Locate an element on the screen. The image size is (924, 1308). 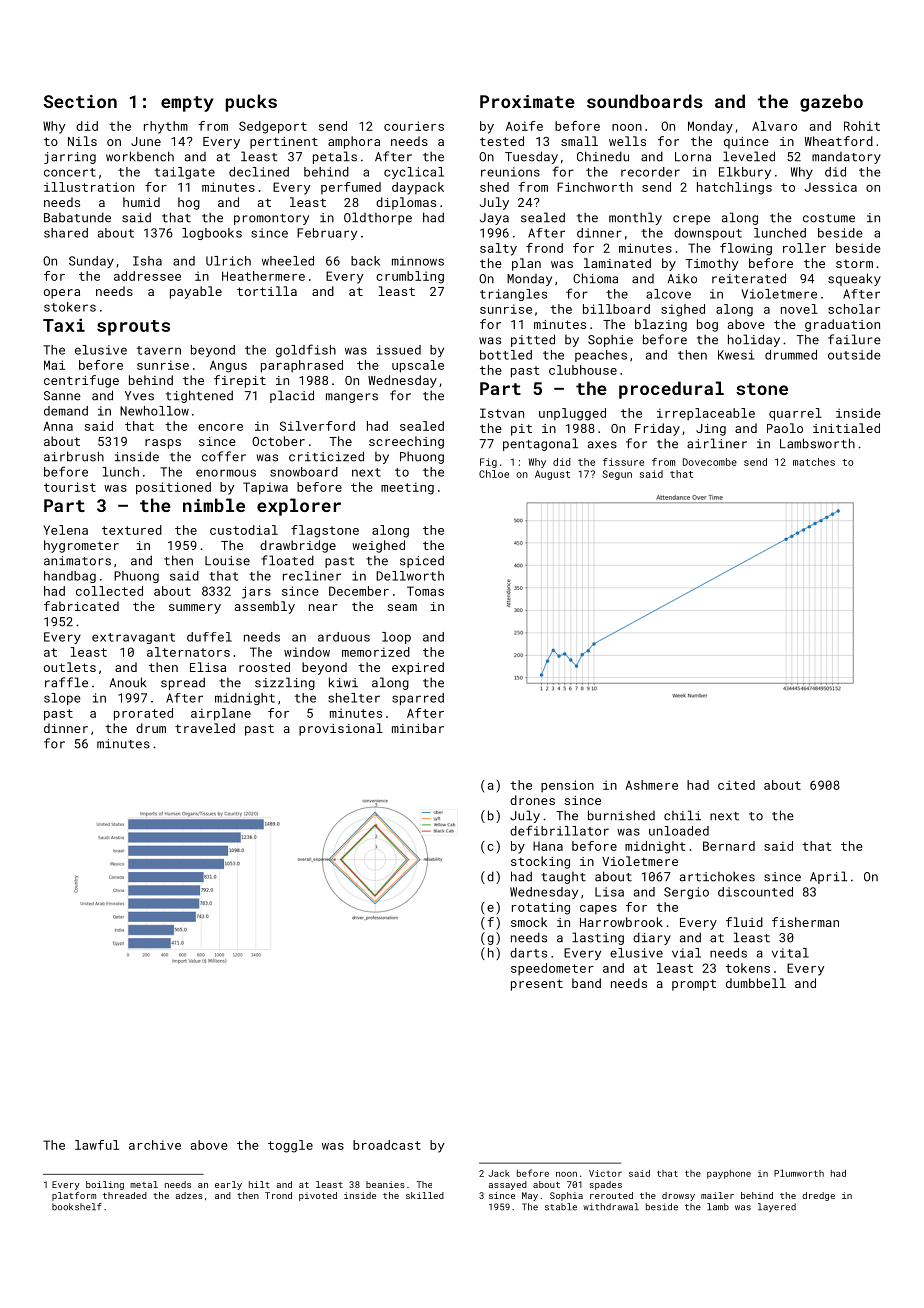
Tomas is located at coordinates (425, 591).
